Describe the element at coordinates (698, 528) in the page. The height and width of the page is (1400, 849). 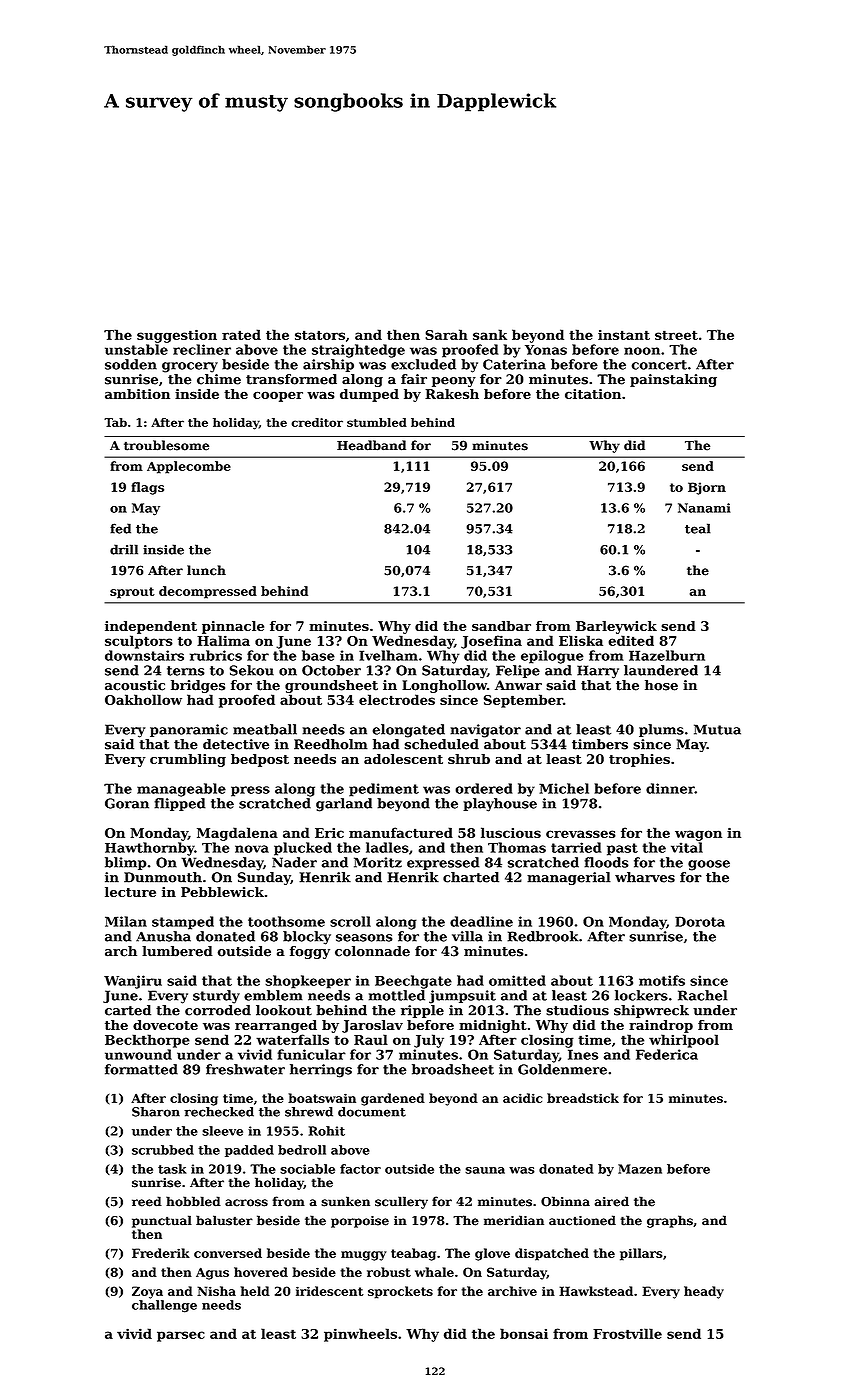
I see `teal` at that location.
